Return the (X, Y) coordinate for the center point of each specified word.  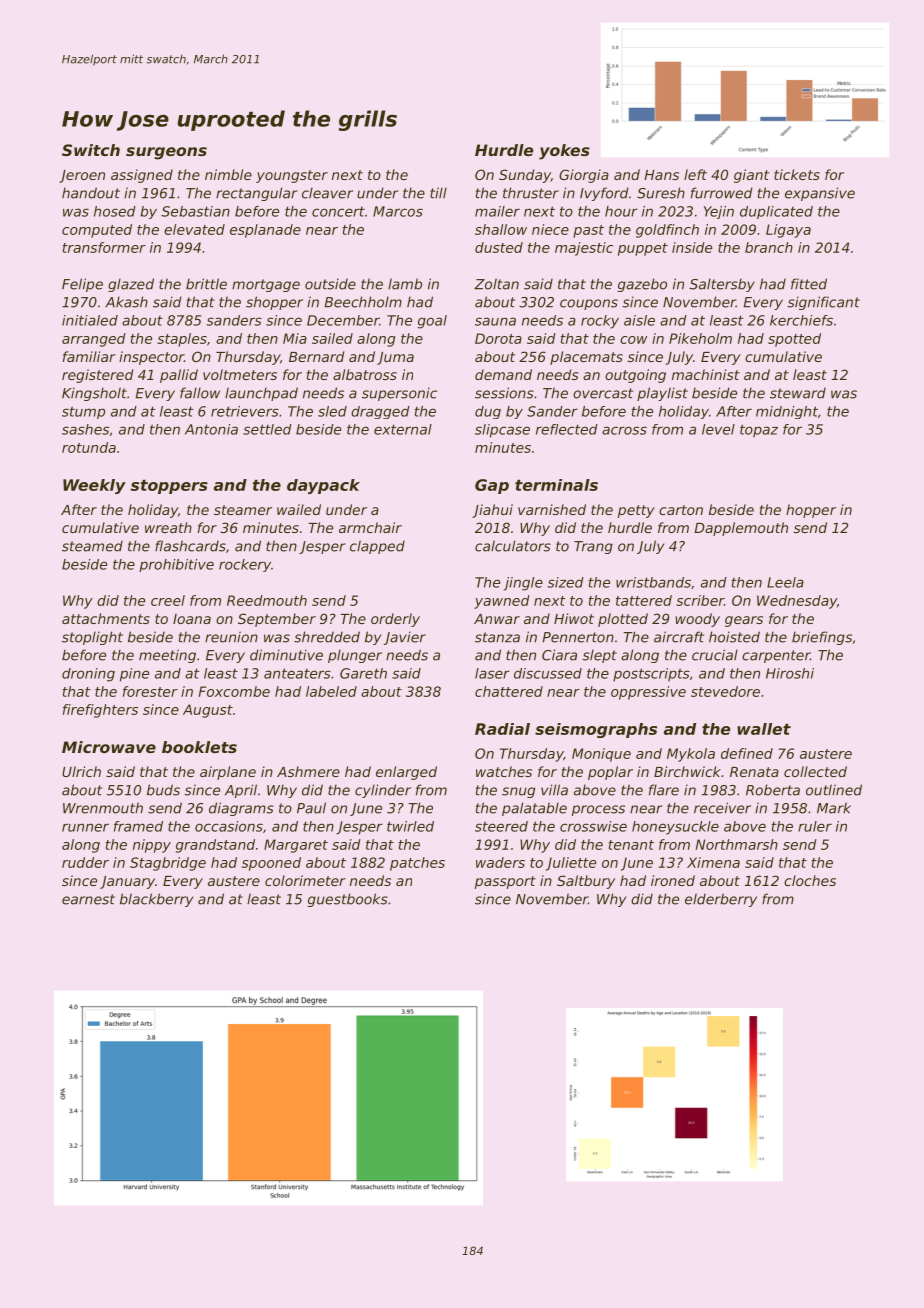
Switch (91, 150)
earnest (88, 899)
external (403, 429)
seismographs (596, 730)
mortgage (266, 285)
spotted (794, 340)
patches (417, 864)
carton (681, 510)
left (695, 174)
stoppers (169, 487)
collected (815, 771)
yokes (564, 152)
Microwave (109, 747)
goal (432, 322)
